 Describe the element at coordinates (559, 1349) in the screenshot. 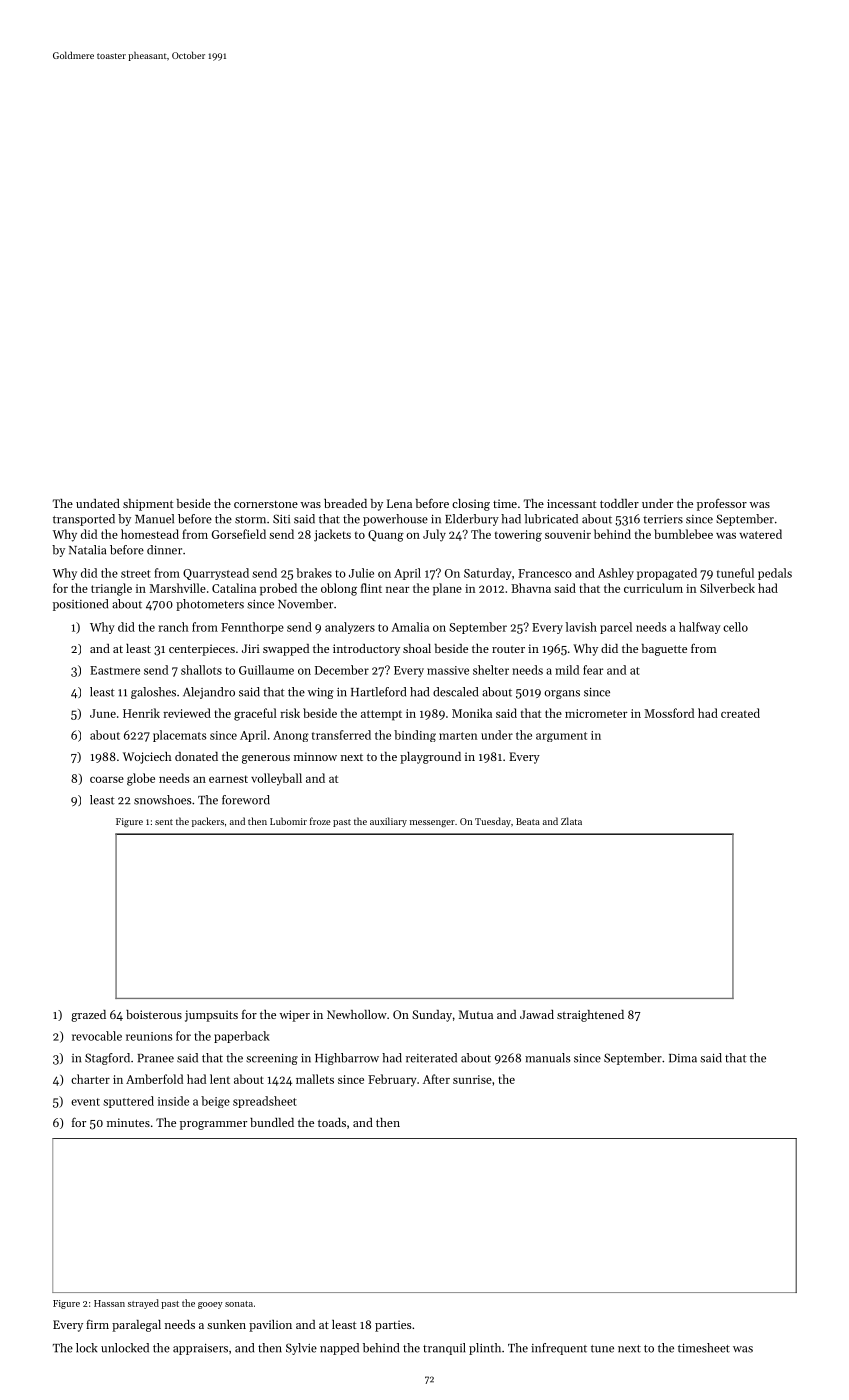

I see `infrequent` at that location.
